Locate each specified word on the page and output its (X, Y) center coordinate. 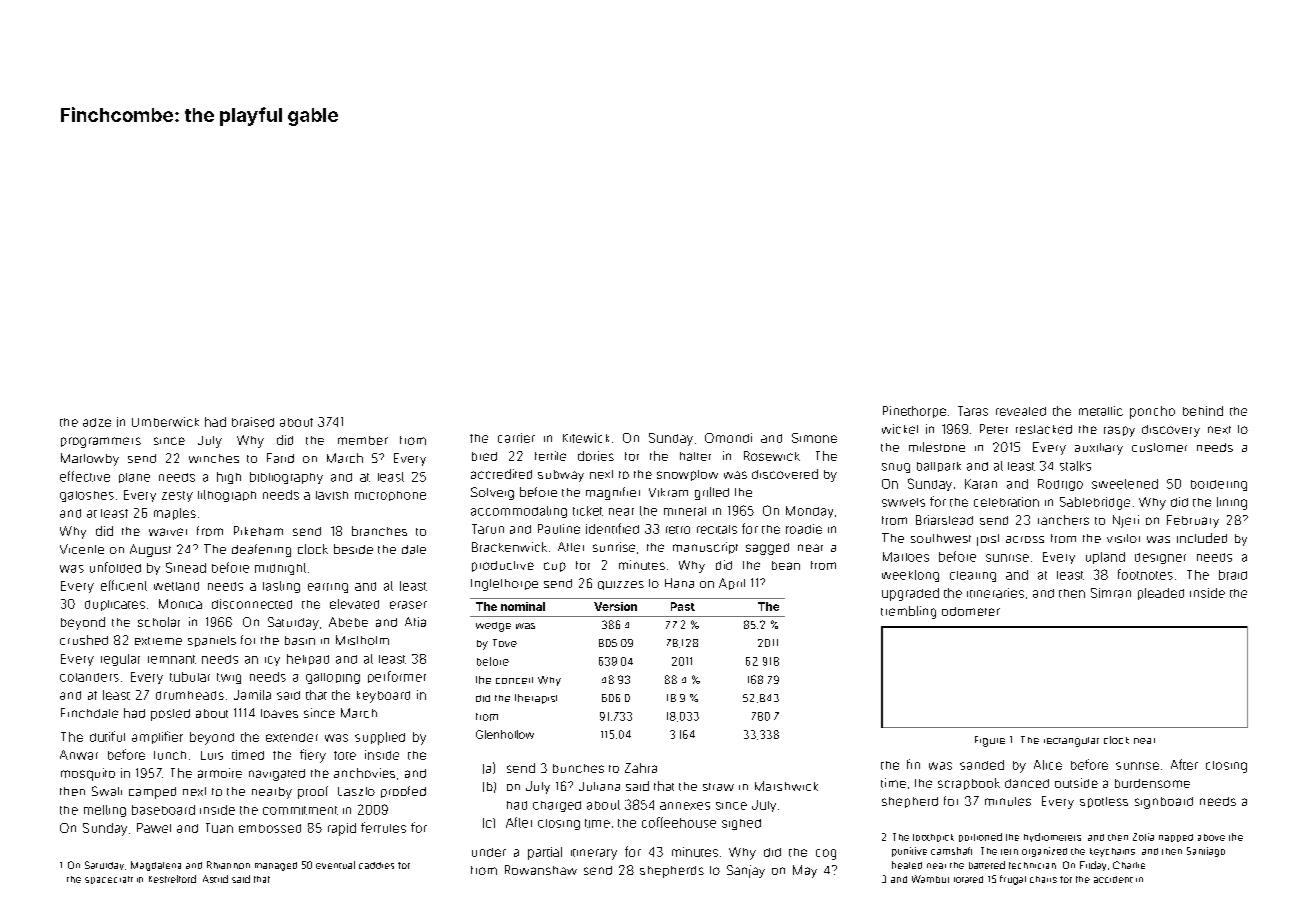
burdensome (1152, 783)
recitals (717, 529)
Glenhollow (505, 734)
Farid (280, 458)
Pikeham (258, 531)
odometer (971, 611)
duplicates (115, 605)
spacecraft (109, 880)
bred (484, 456)
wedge (493, 627)
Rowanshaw (541, 870)
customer (1159, 447)
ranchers (1063, 520)
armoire (220, 773)
